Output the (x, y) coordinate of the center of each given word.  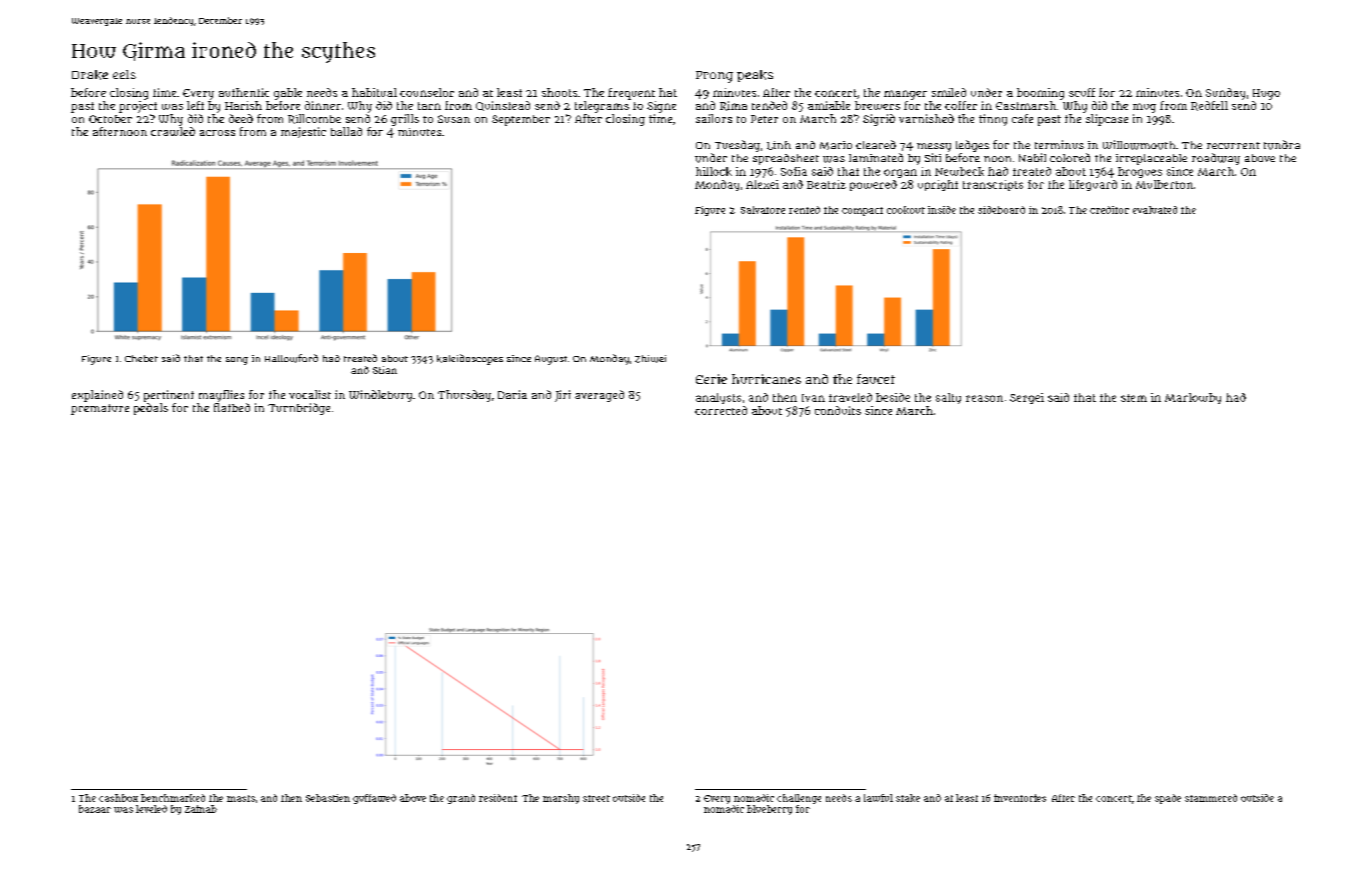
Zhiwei (650, 359)
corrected (721, 410)
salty (948, 398)
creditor (1109, 210)
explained (97, 396)
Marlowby (1193, 398)
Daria (512, 394)
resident (498, 798)
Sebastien (328, 798)
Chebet (141, 358)
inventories (1020, 798)
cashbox (118, 798)
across (217, 133)
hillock (714, 171)
